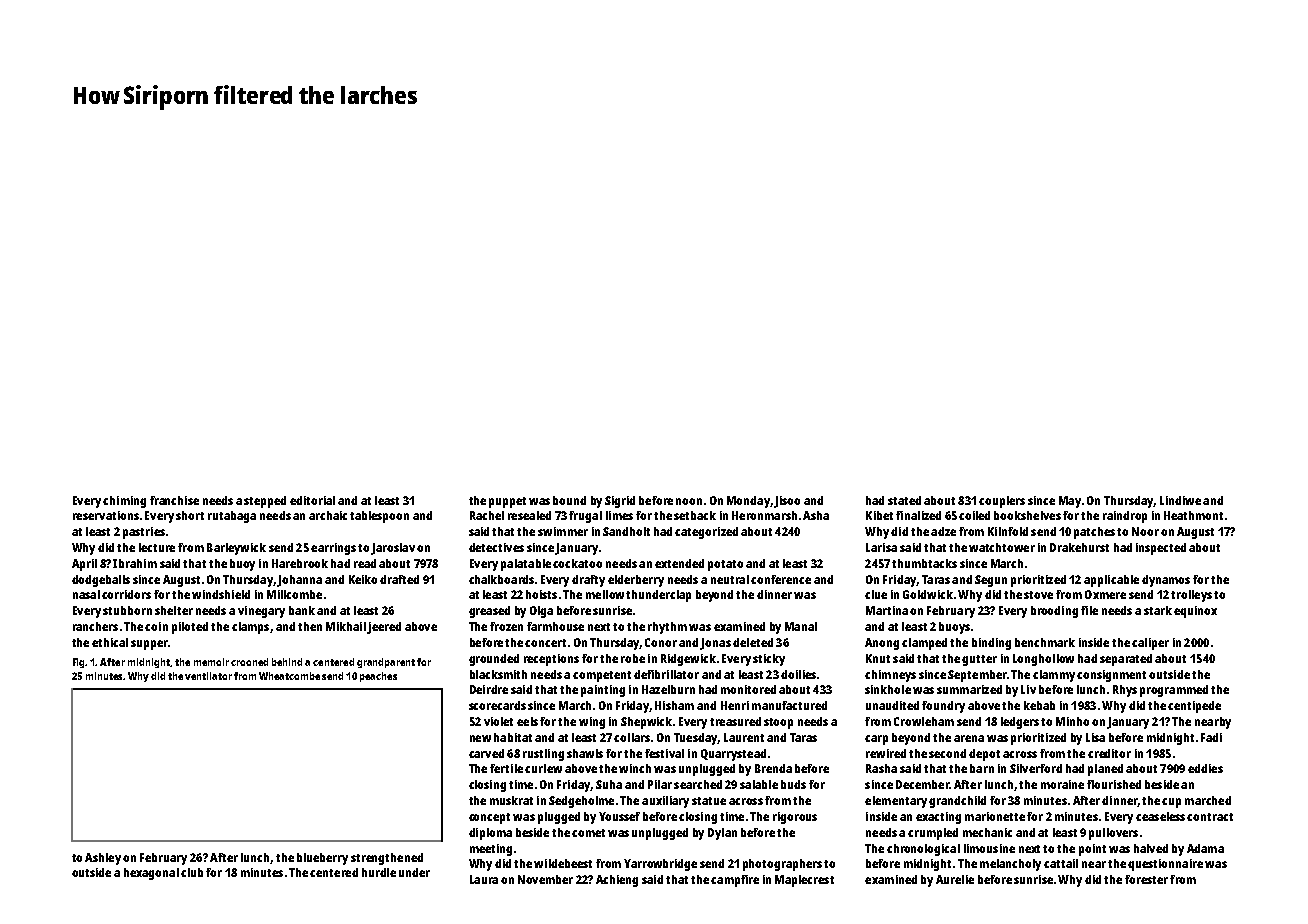 The image size is (1308, 924). I want to click on Maplecrest, so click(804, 881).
